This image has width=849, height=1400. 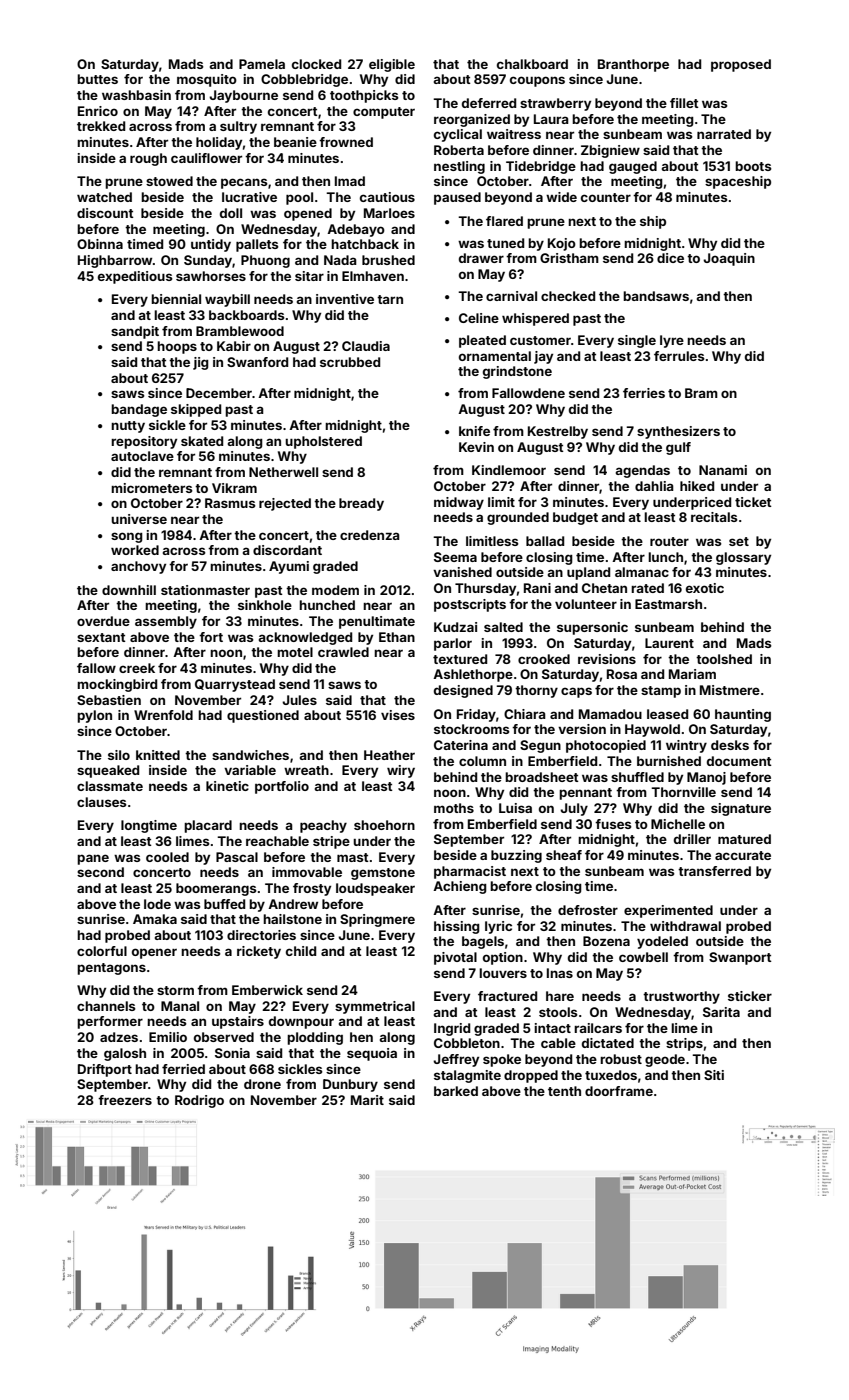 What do you see at coordinates (100, 244) in the image?
I see `Obinna` at bounding box center [100, 244].
